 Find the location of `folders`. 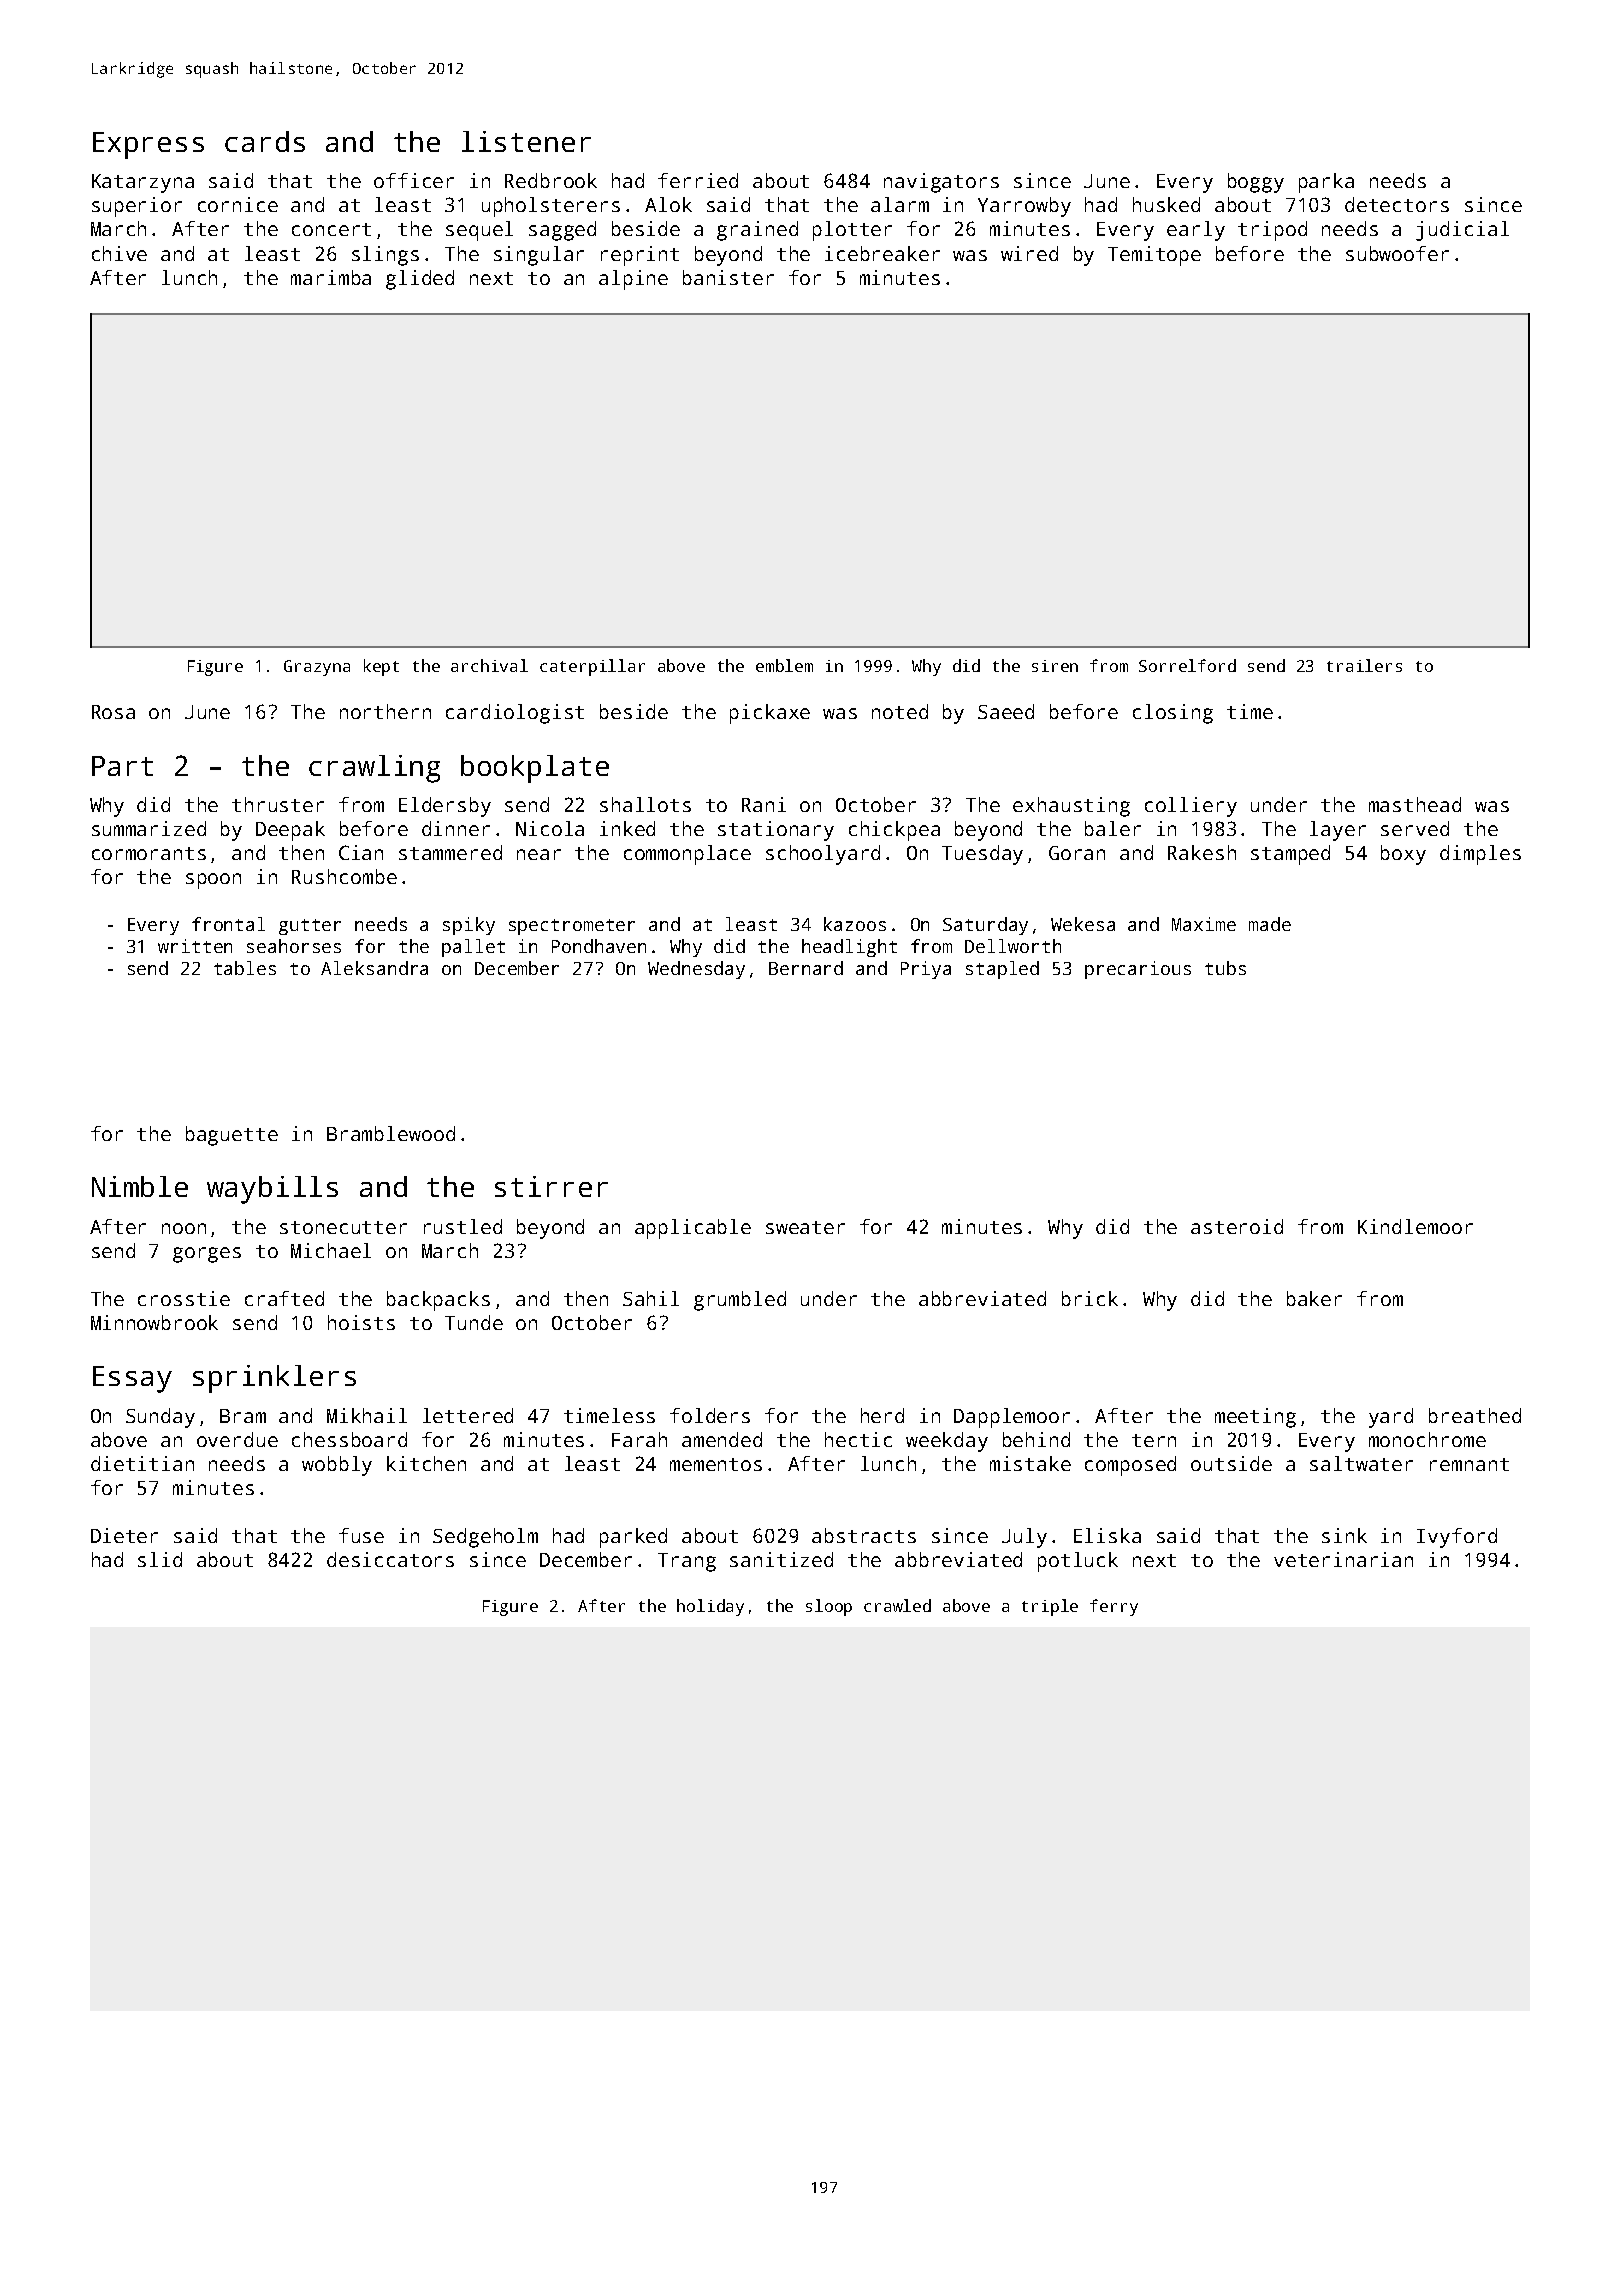

folders is located at coordinates (710, 1415).
